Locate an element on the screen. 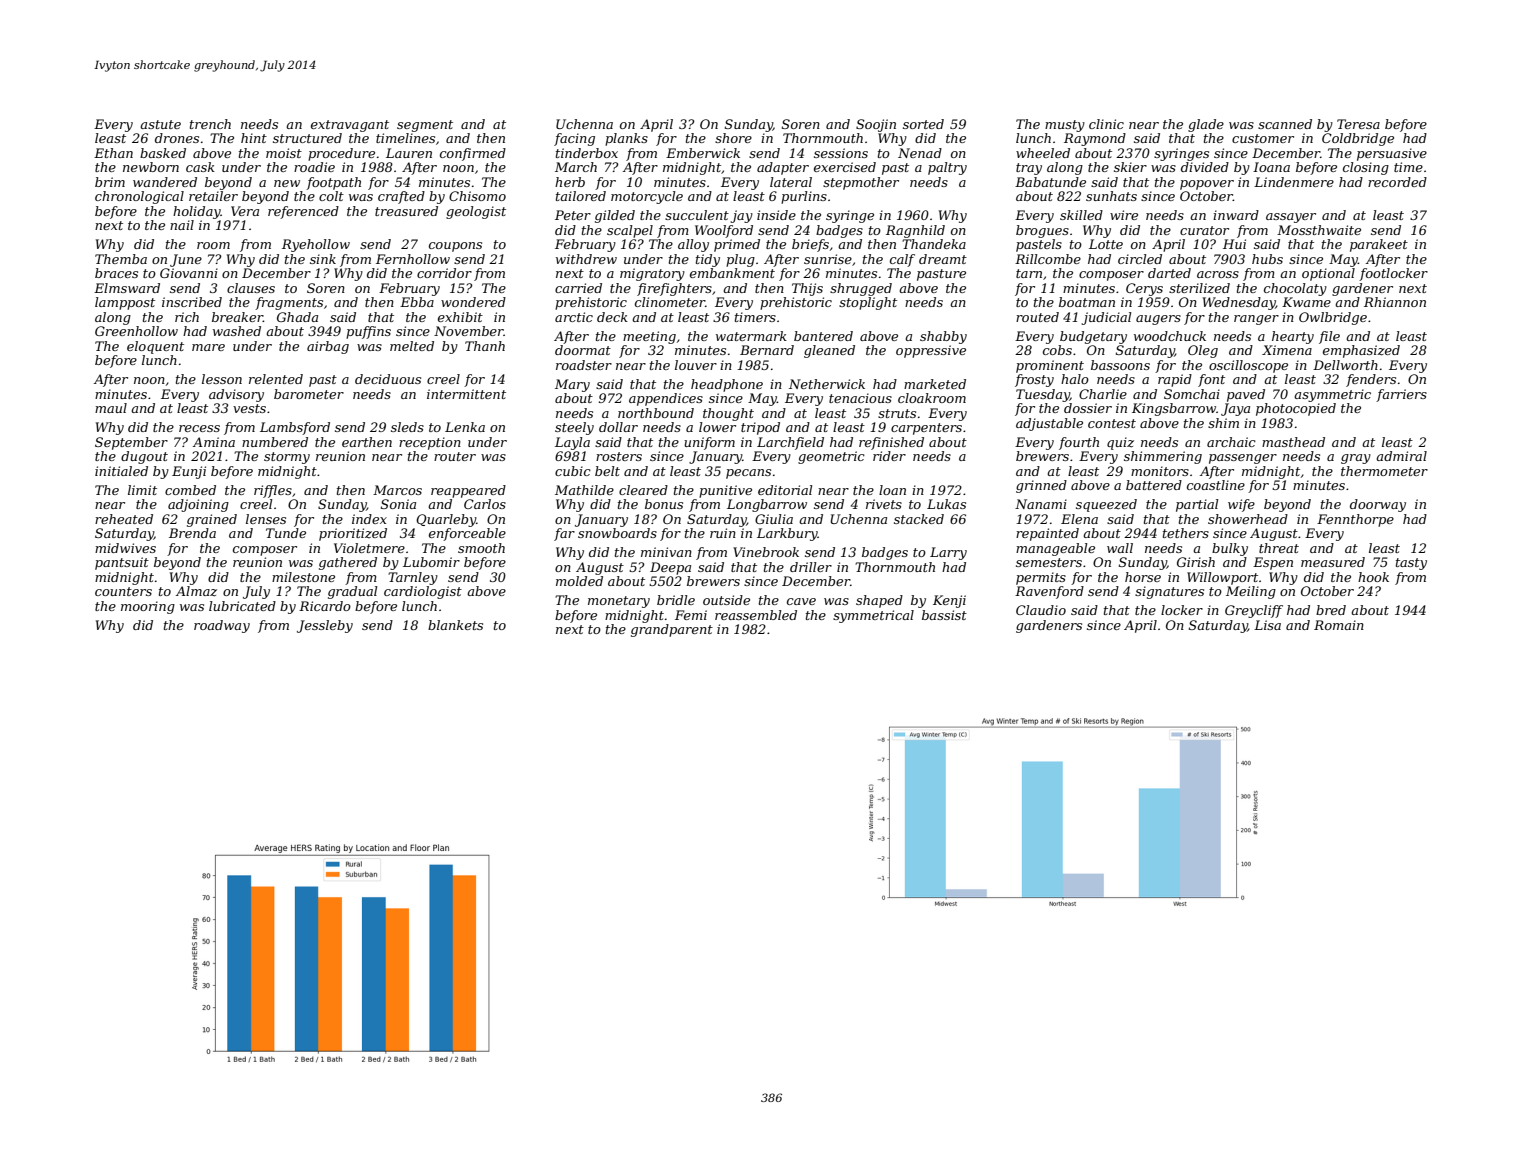 This screenshot has height=1176, width=1522. sunhats is located at coordinates (1111, 196).
